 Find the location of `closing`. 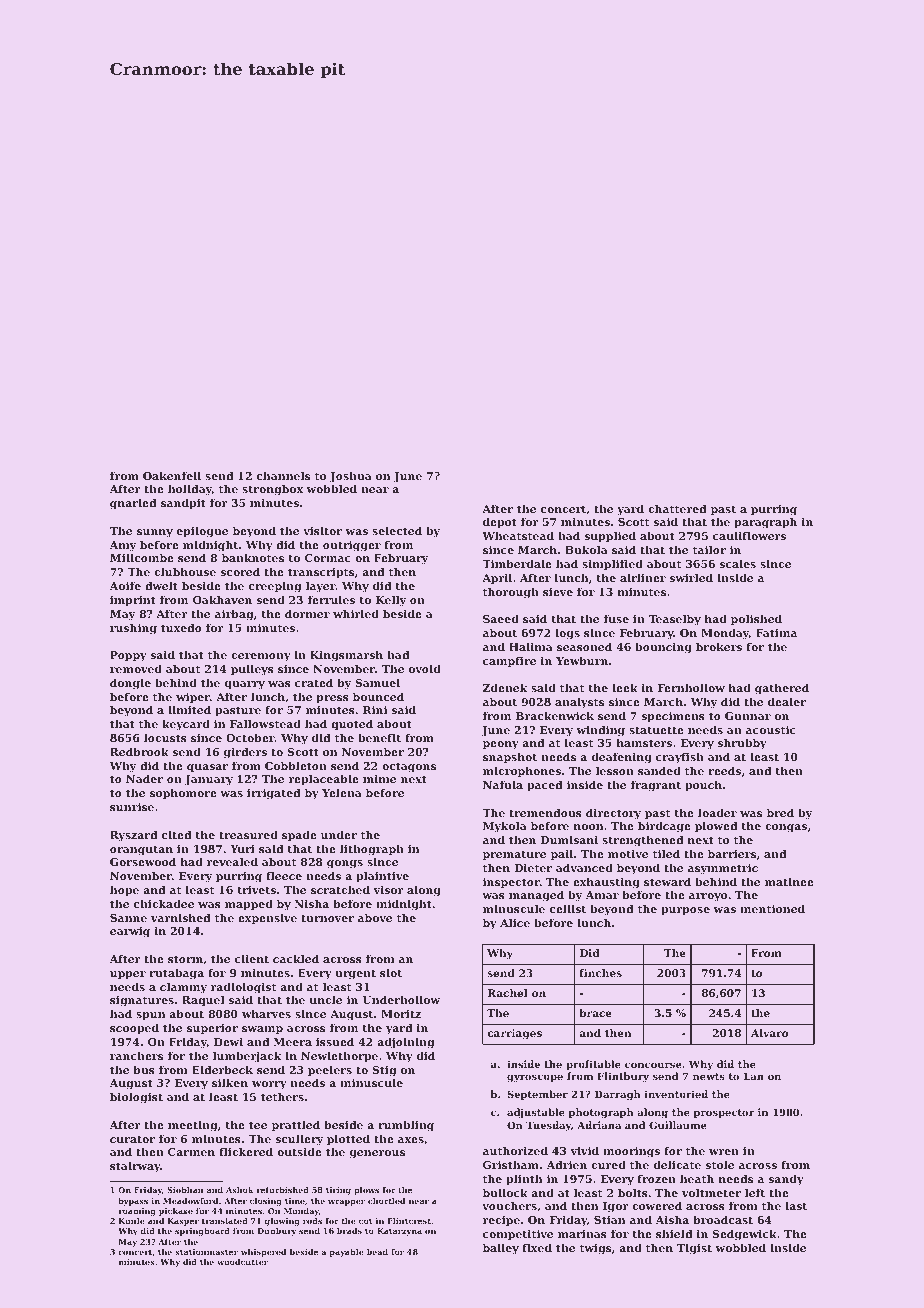

closing is located at coordinates (266, 1202).
